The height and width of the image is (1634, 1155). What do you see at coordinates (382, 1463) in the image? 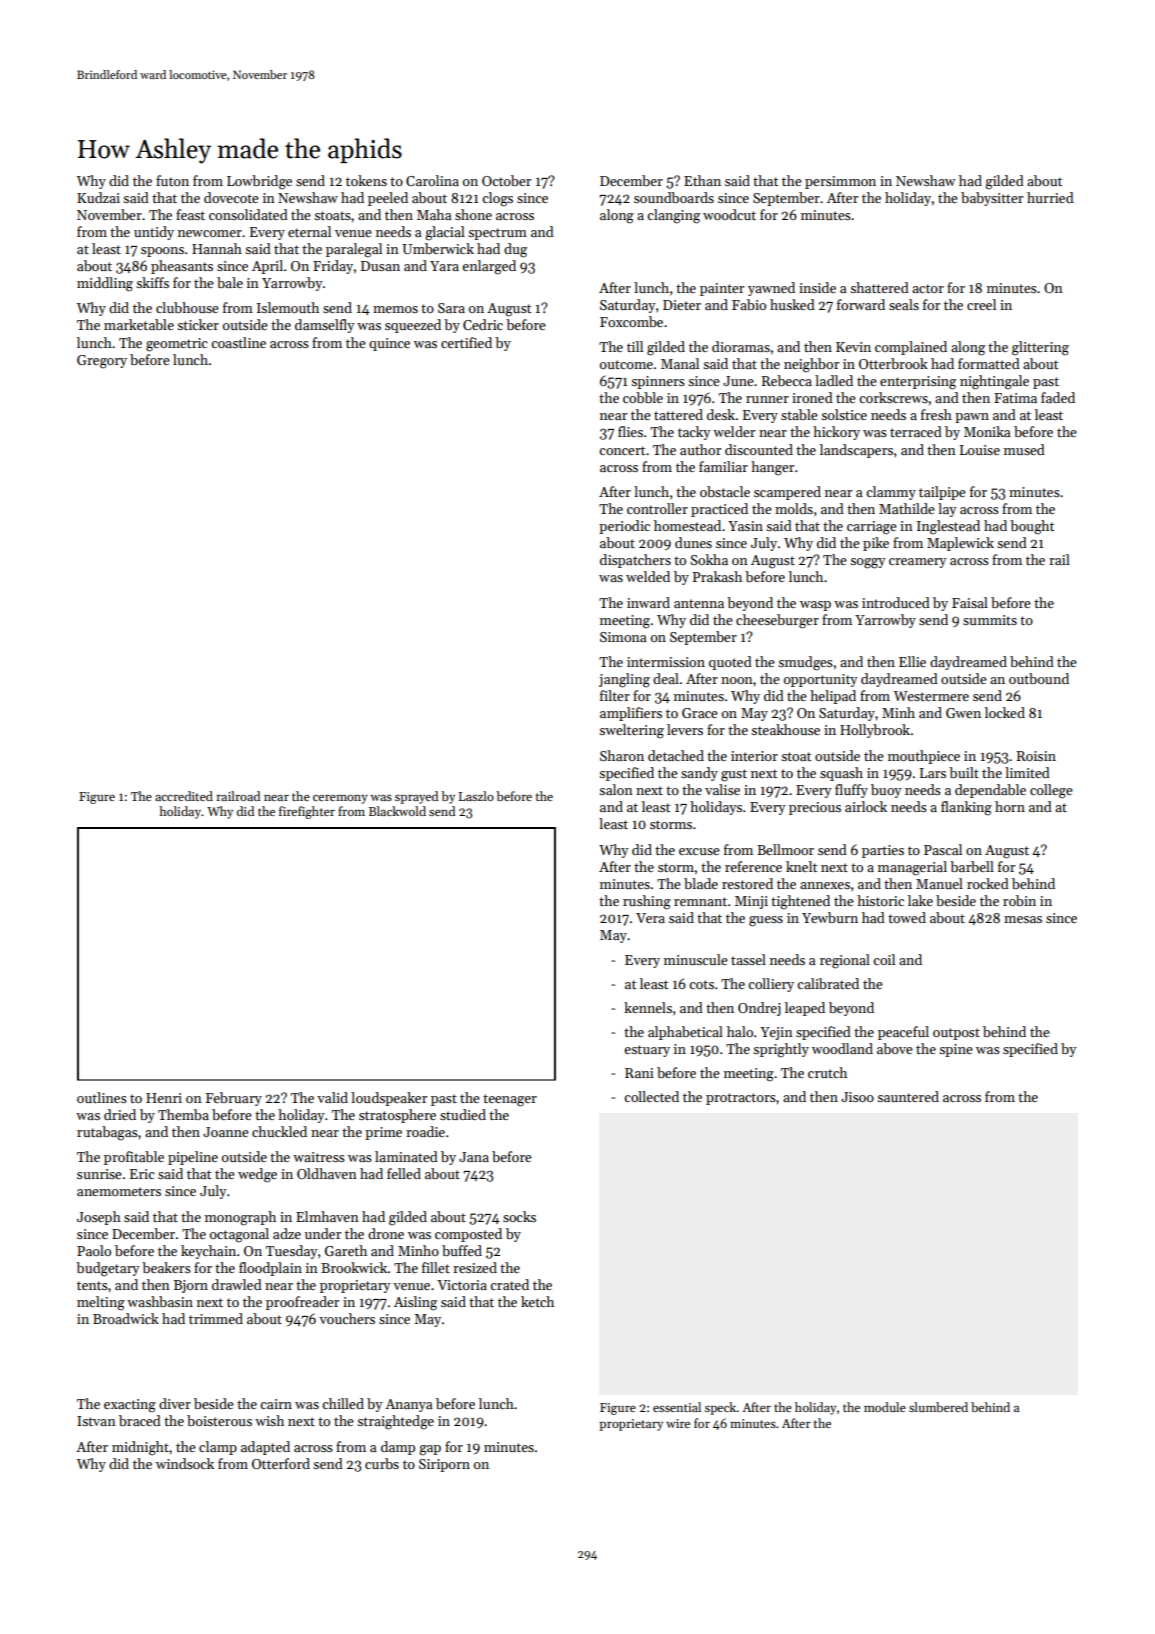
I see `curbs` at bounding box center [382, 1463].
